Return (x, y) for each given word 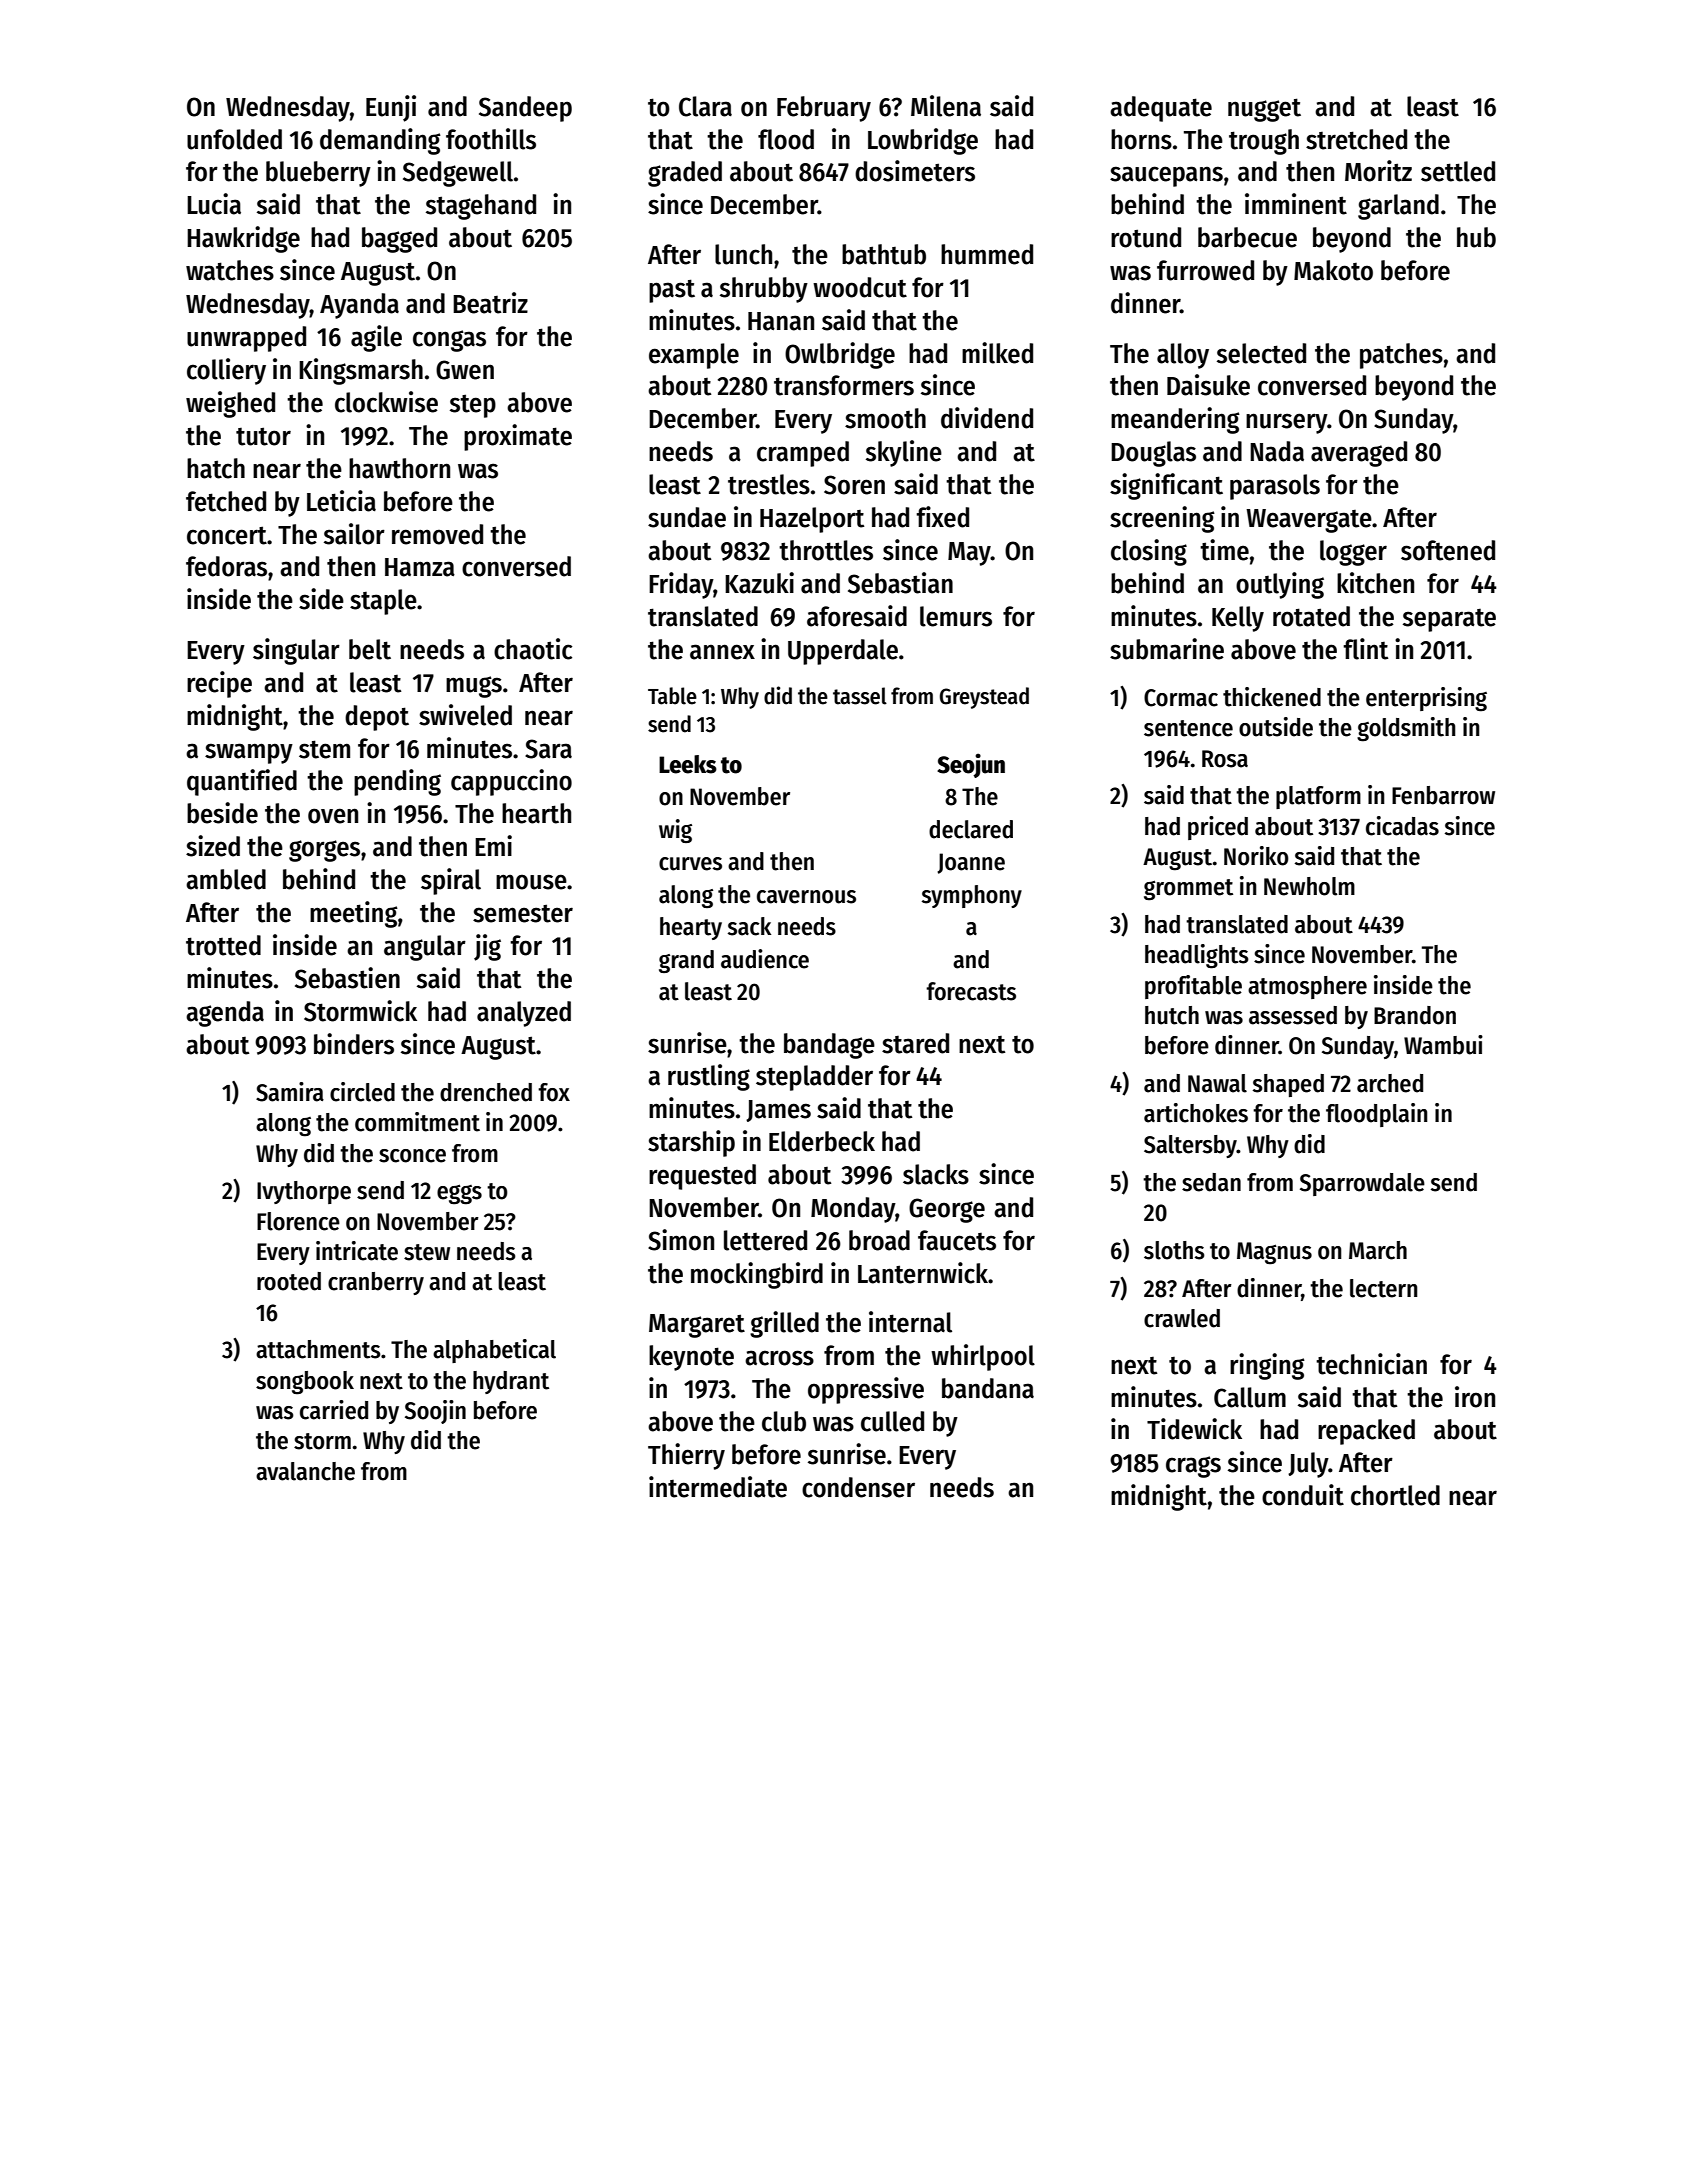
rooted (289, 1281)
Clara (705, 106)
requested (702, 1177)
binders (354, 1044)
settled (1458, 171)
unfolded (234, 139)
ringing (1267, 1366)
